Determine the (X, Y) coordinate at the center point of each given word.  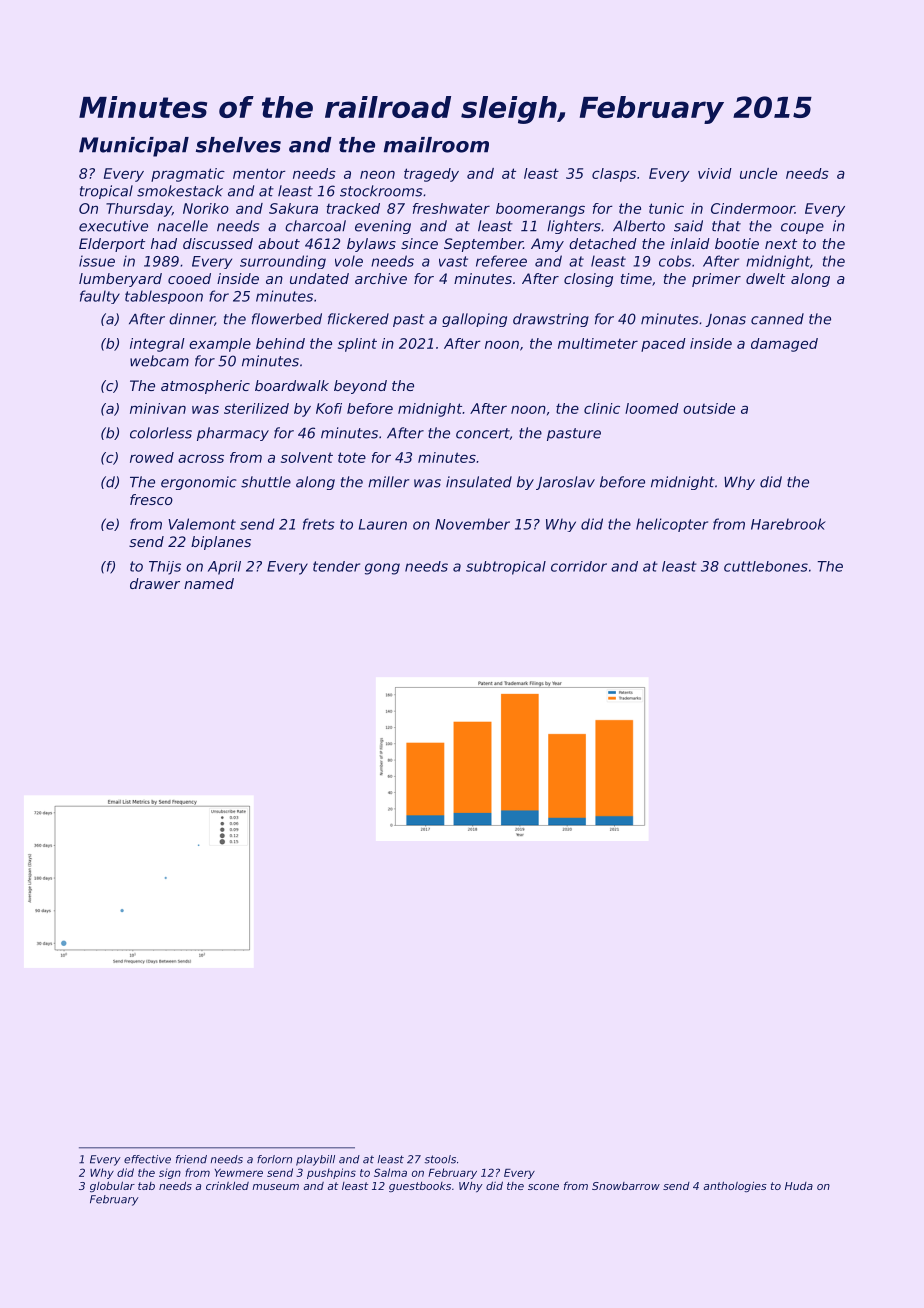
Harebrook (788, 524)
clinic (602, 408)
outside (709, 408)
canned (777, 319)
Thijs (165, 568)
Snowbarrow (626, 1186)
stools (440, 1159)
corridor (579, 566)
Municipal (134, 147)
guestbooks (420, 1187)
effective (147, 1159)
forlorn (274, 1159)
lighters (574, 227)
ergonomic (199, 483)
